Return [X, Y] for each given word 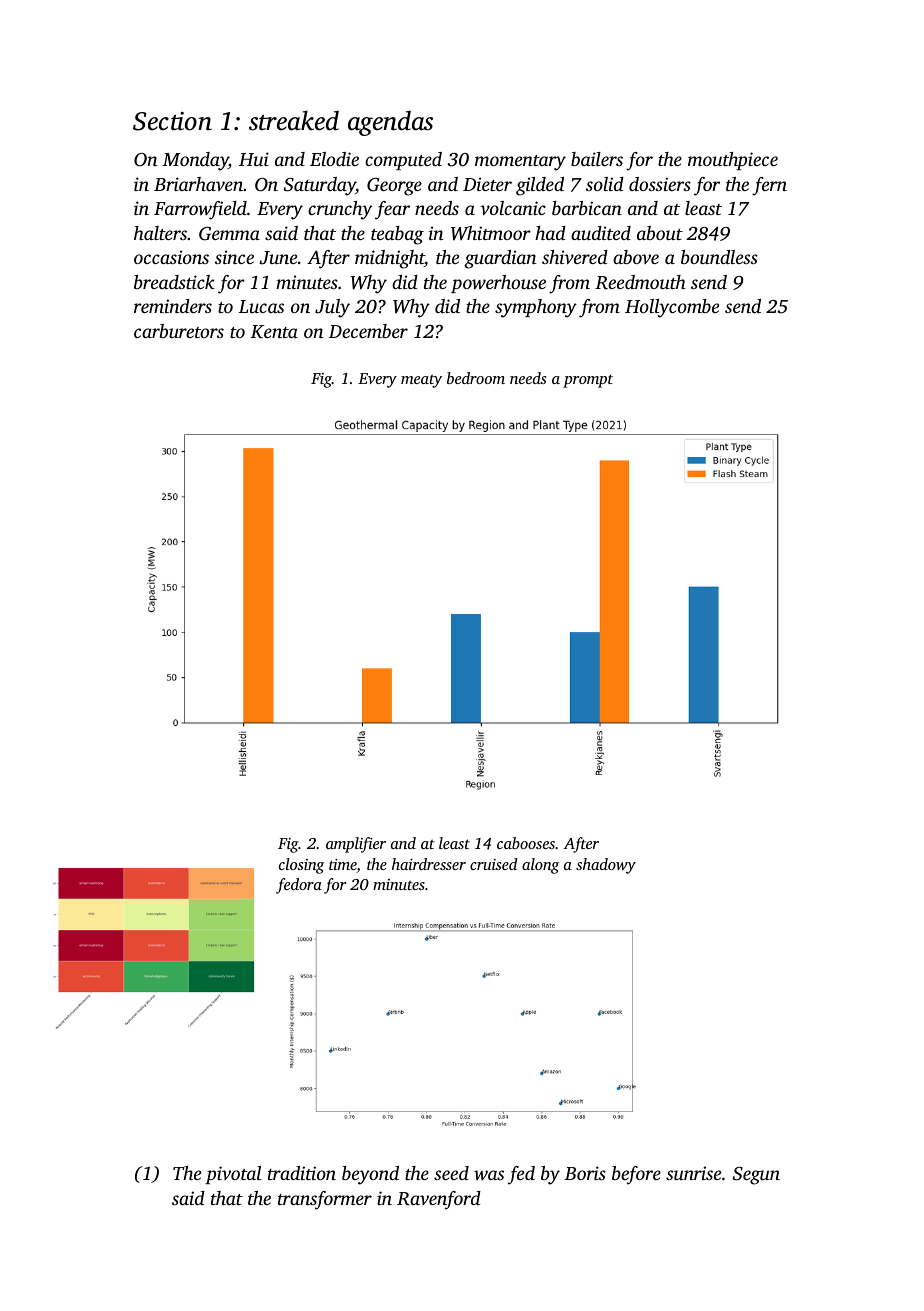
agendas [390, 123]
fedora [299, 886]
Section [172, 121]
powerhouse [498, 284]
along [540, 866]
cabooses [526, 843]
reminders [173, 306]
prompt [588, 381]
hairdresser [429, 864]
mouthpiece [733, 161]
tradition [302, 1173]
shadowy [606, 866]
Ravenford [439, 1200]
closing [301, 866]
